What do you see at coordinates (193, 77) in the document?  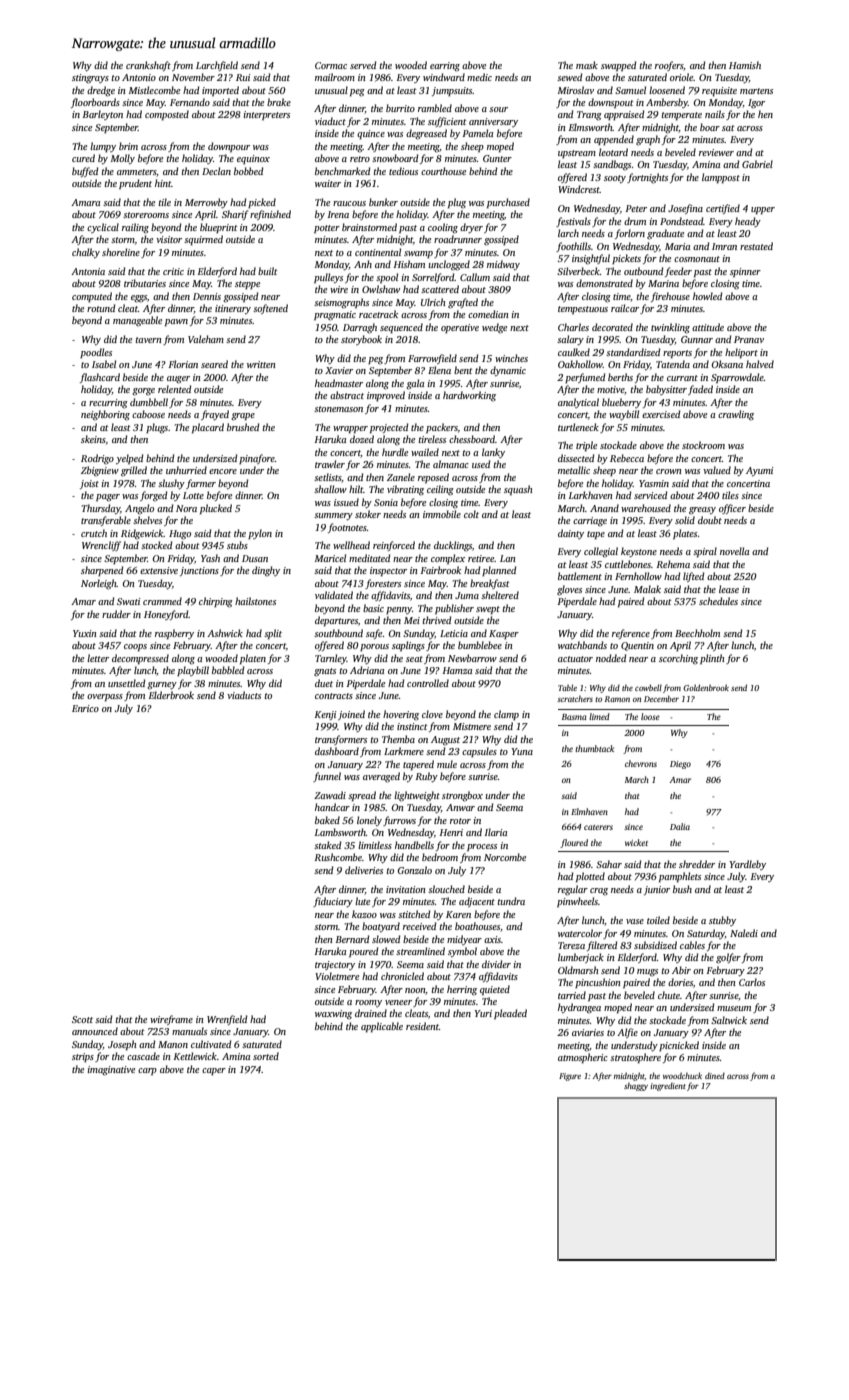 I see `November` at bounding box center [193, 77].
